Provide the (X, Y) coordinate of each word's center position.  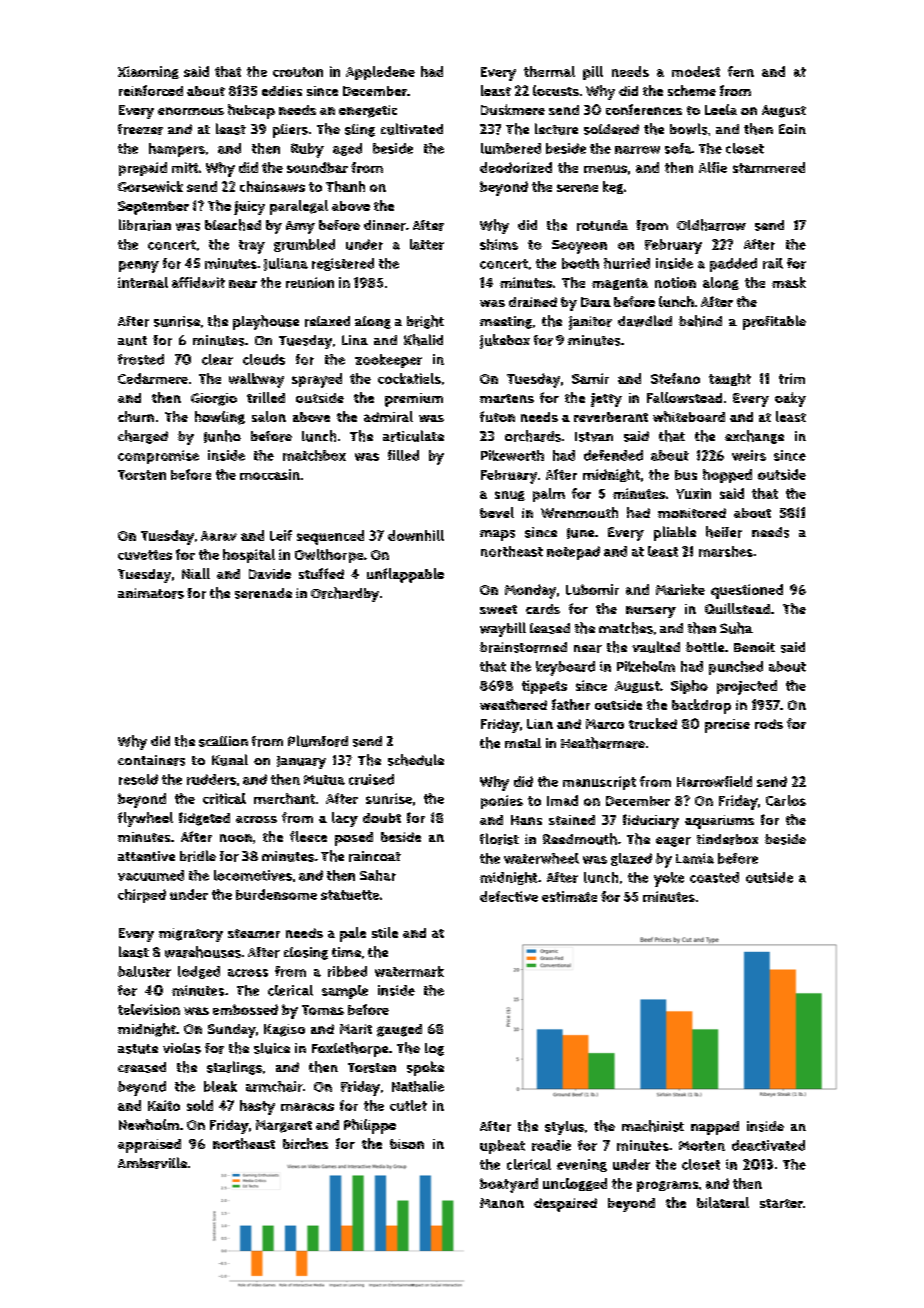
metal (523, 743)
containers (151, 760)
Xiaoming (148, 72)
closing (306, 953)
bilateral (723, 1202)
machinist (653, 1126)
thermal (549, 71)
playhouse (266, 322)
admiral (388, 416)
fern (741, 71)
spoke (425, 1068)
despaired (565, 1205)
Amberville (152, 1163)
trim (792, 378)
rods (769, 724)
